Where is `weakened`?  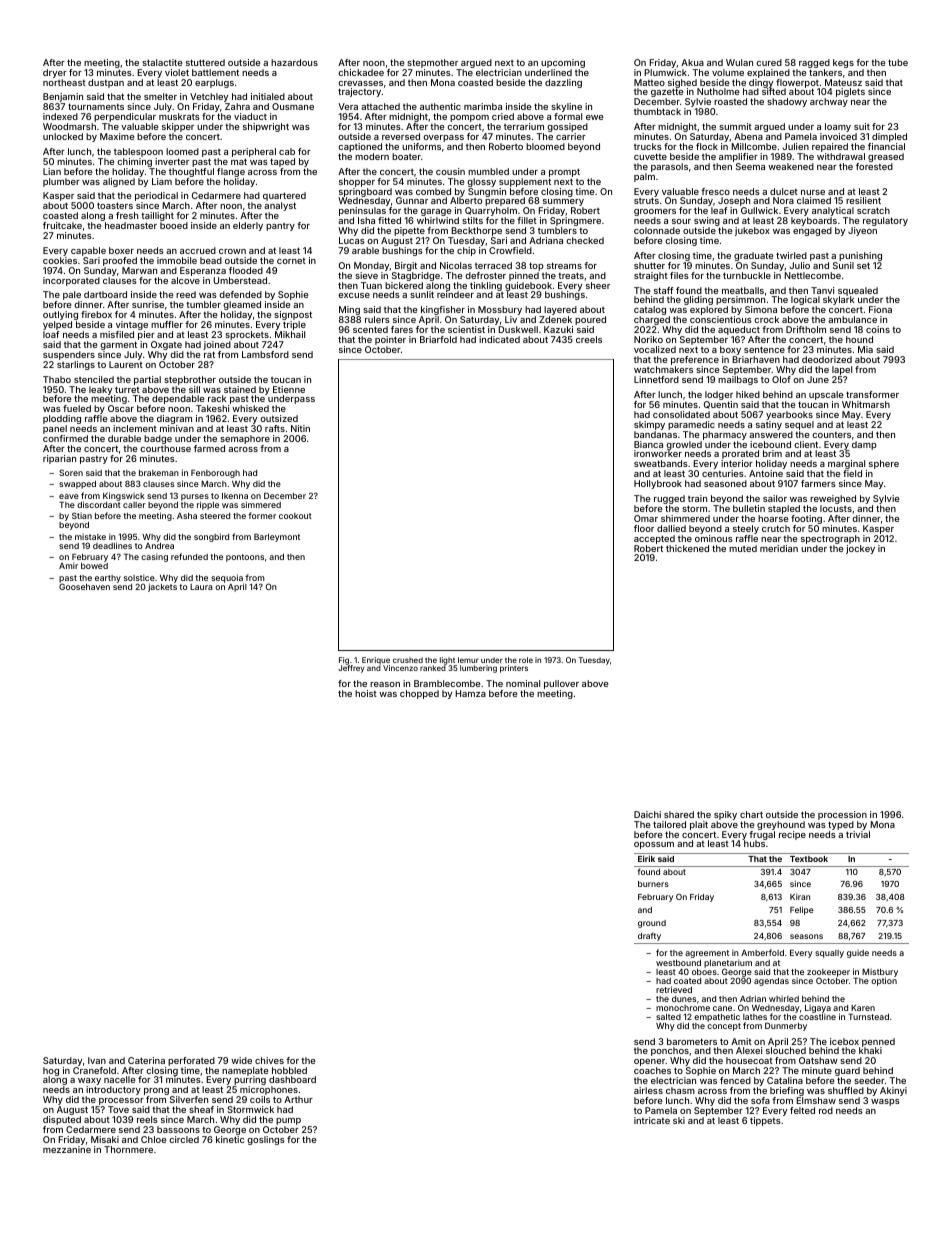
weakened is located at coordinates (791, 166).
